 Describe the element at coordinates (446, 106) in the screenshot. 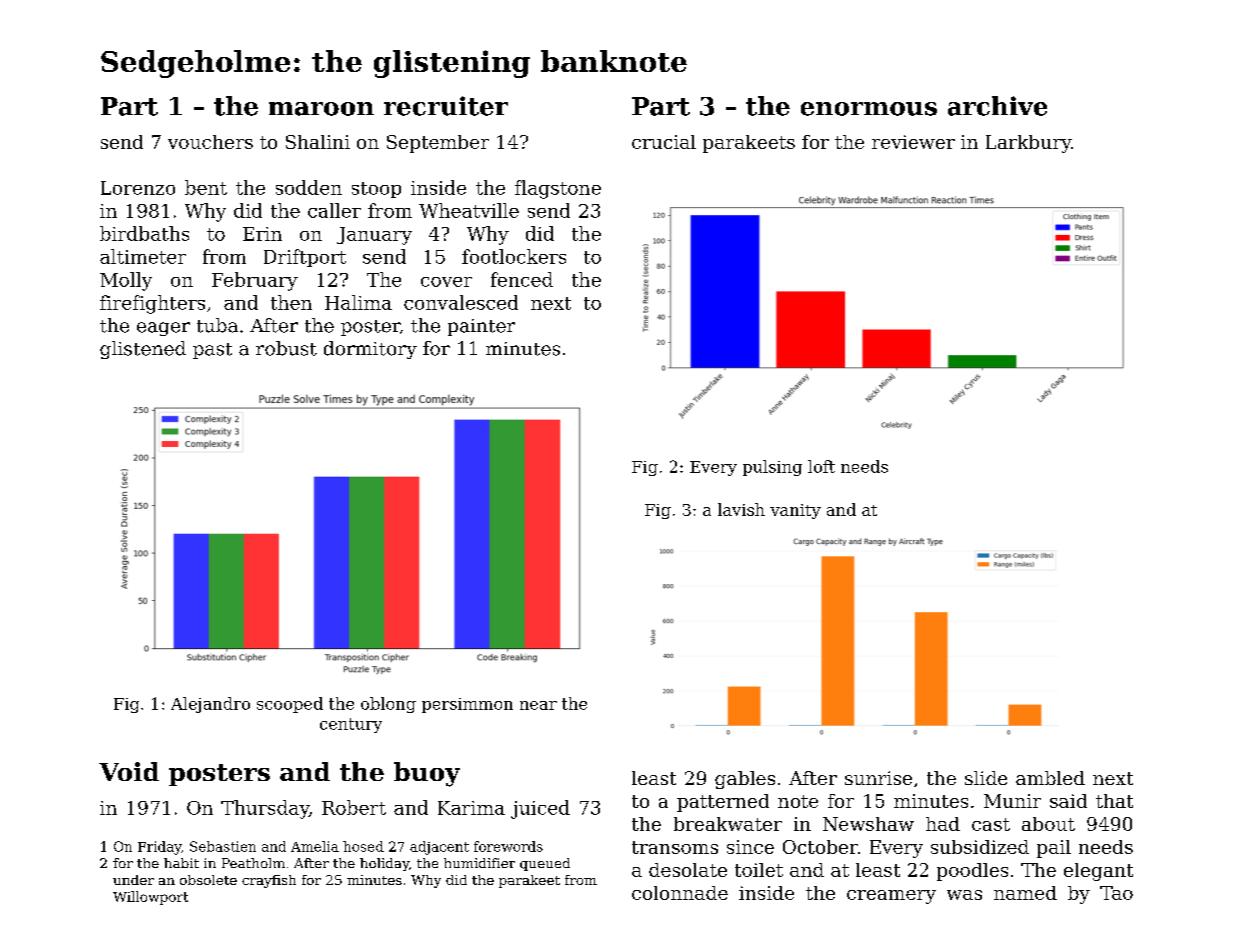

I see `recruiter` at that location.
